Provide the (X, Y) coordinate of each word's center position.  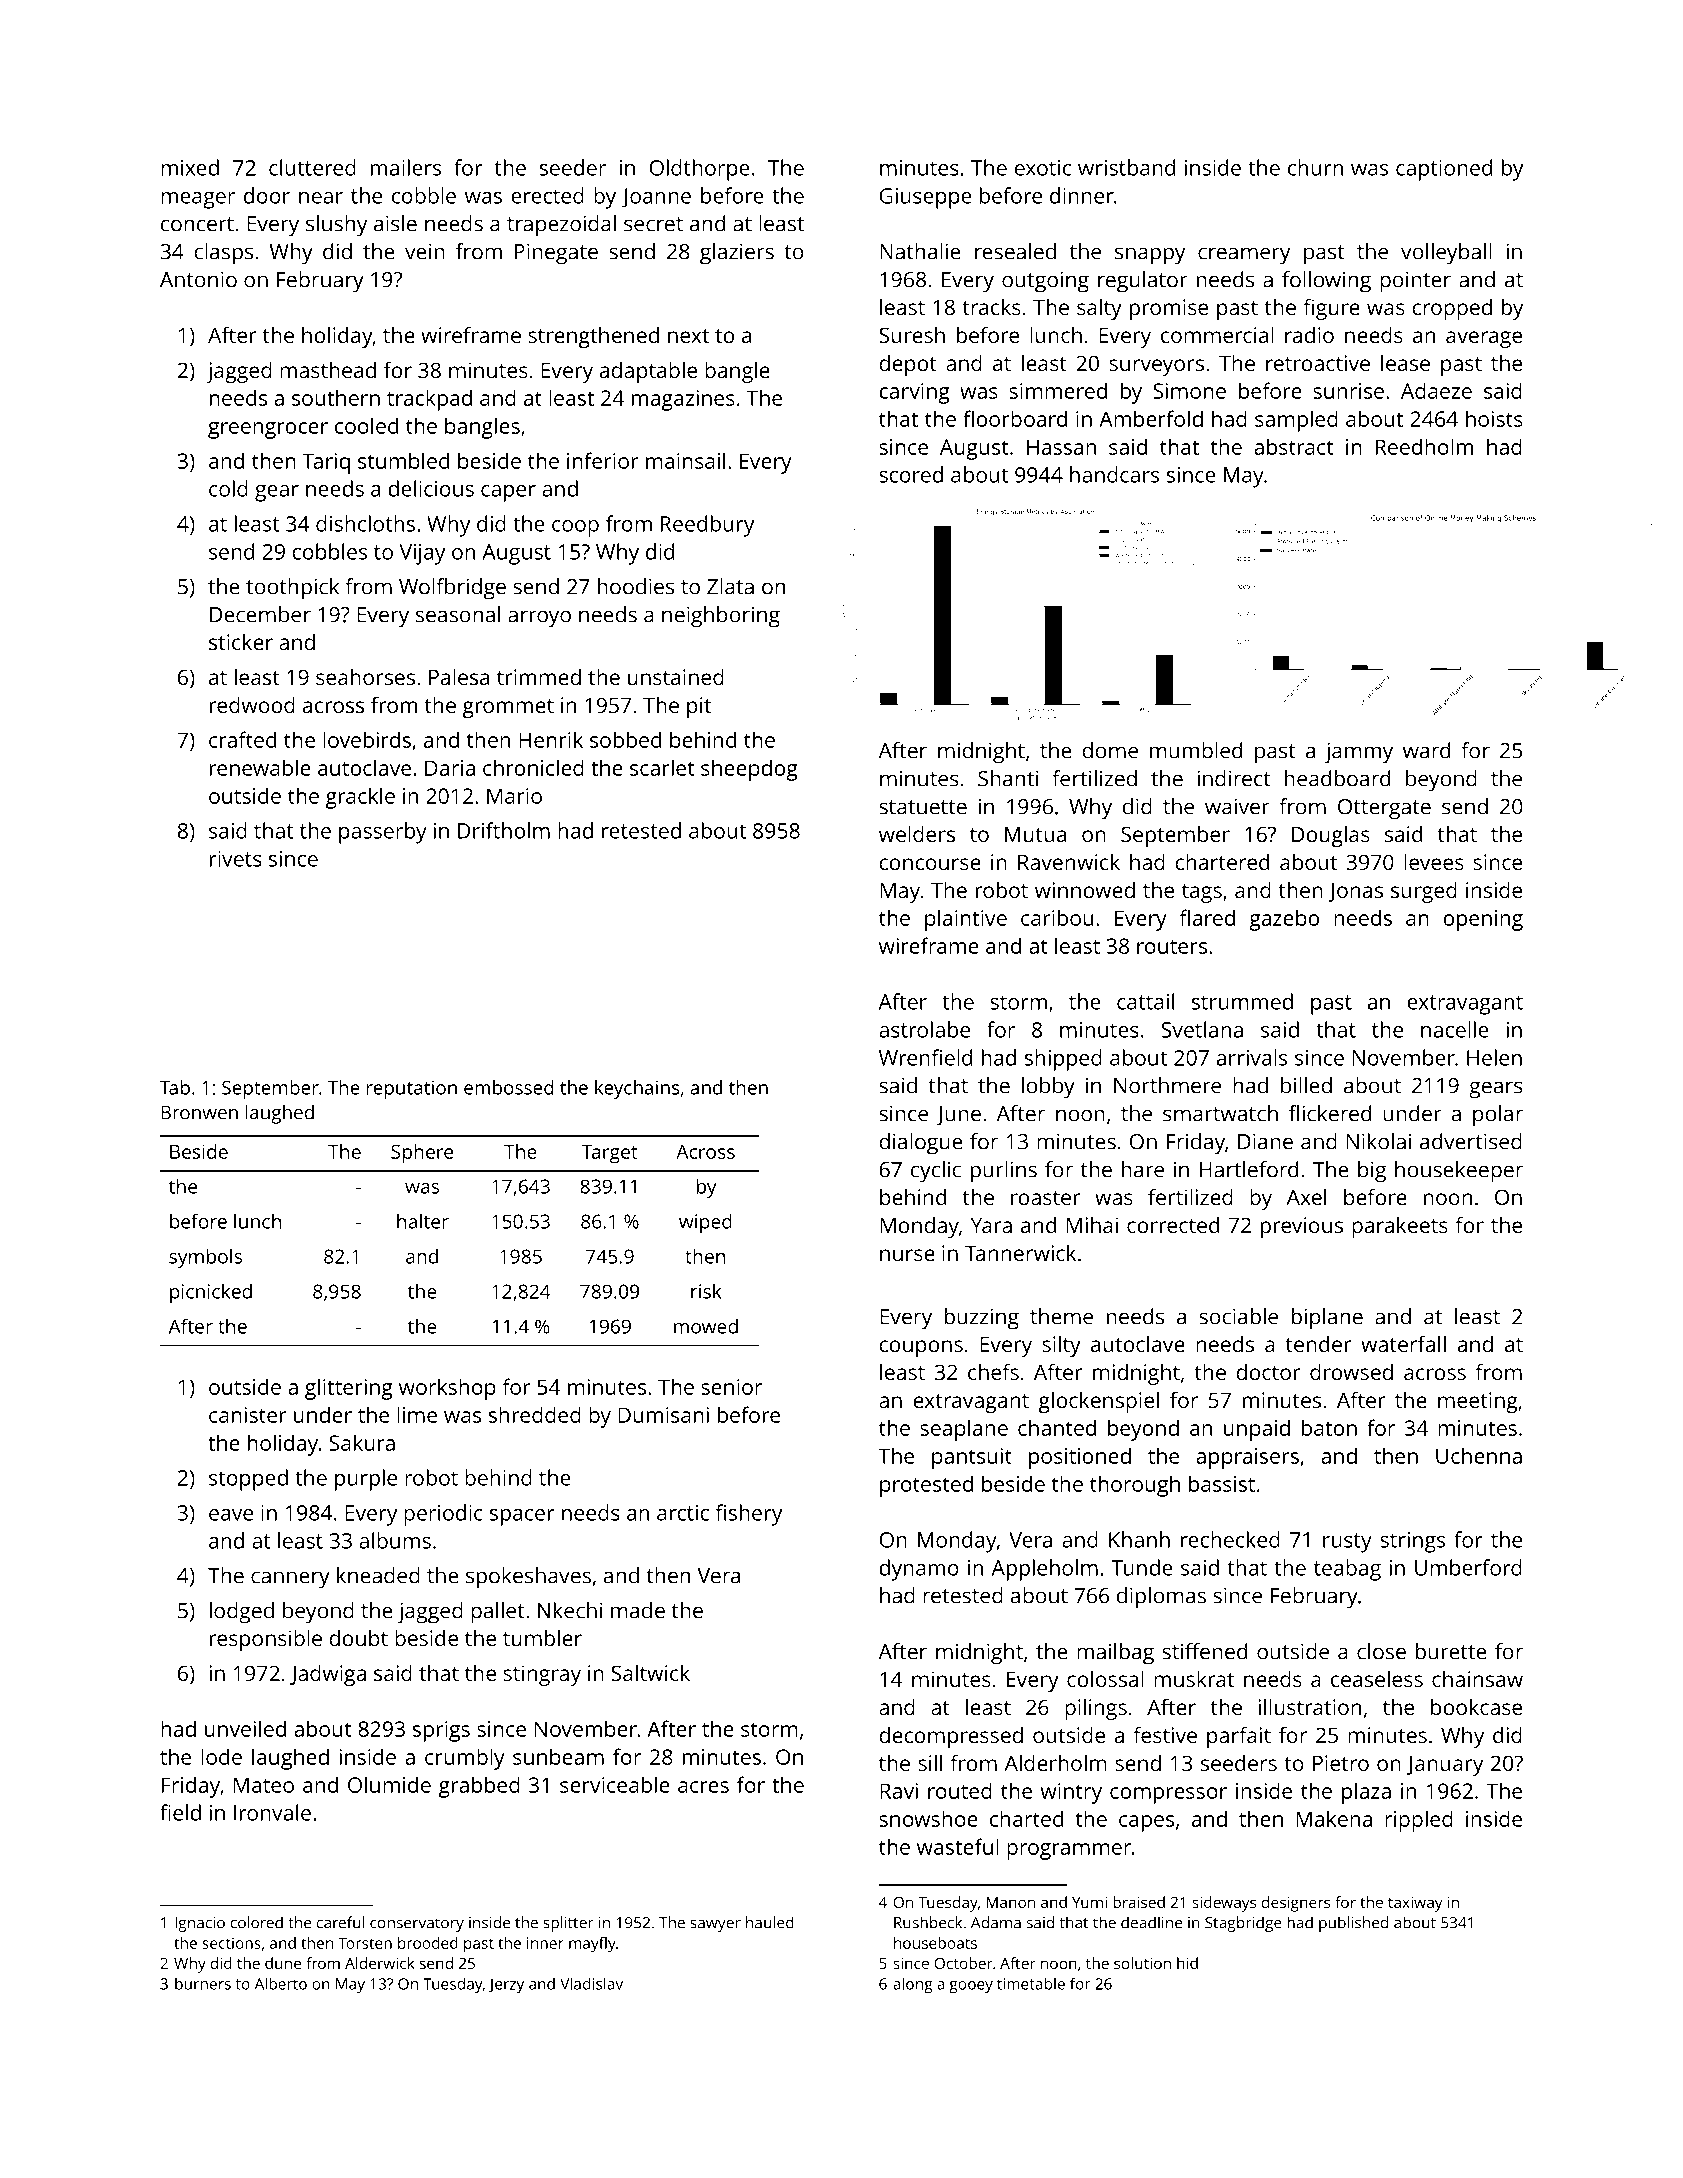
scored (911, 474)
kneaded (378, 1575)
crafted (242, 739)
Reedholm (1424, 446)
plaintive (966, 920)
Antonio (198, 279)
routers (1172, 947)
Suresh (912, 335)
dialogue (921, 1144)
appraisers (1247, 1458)
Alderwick (380, 1963)
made (638, 1610)
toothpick (292, 589)
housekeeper (1459, 1172)
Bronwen (199, 1112)
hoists (1494, 418)
